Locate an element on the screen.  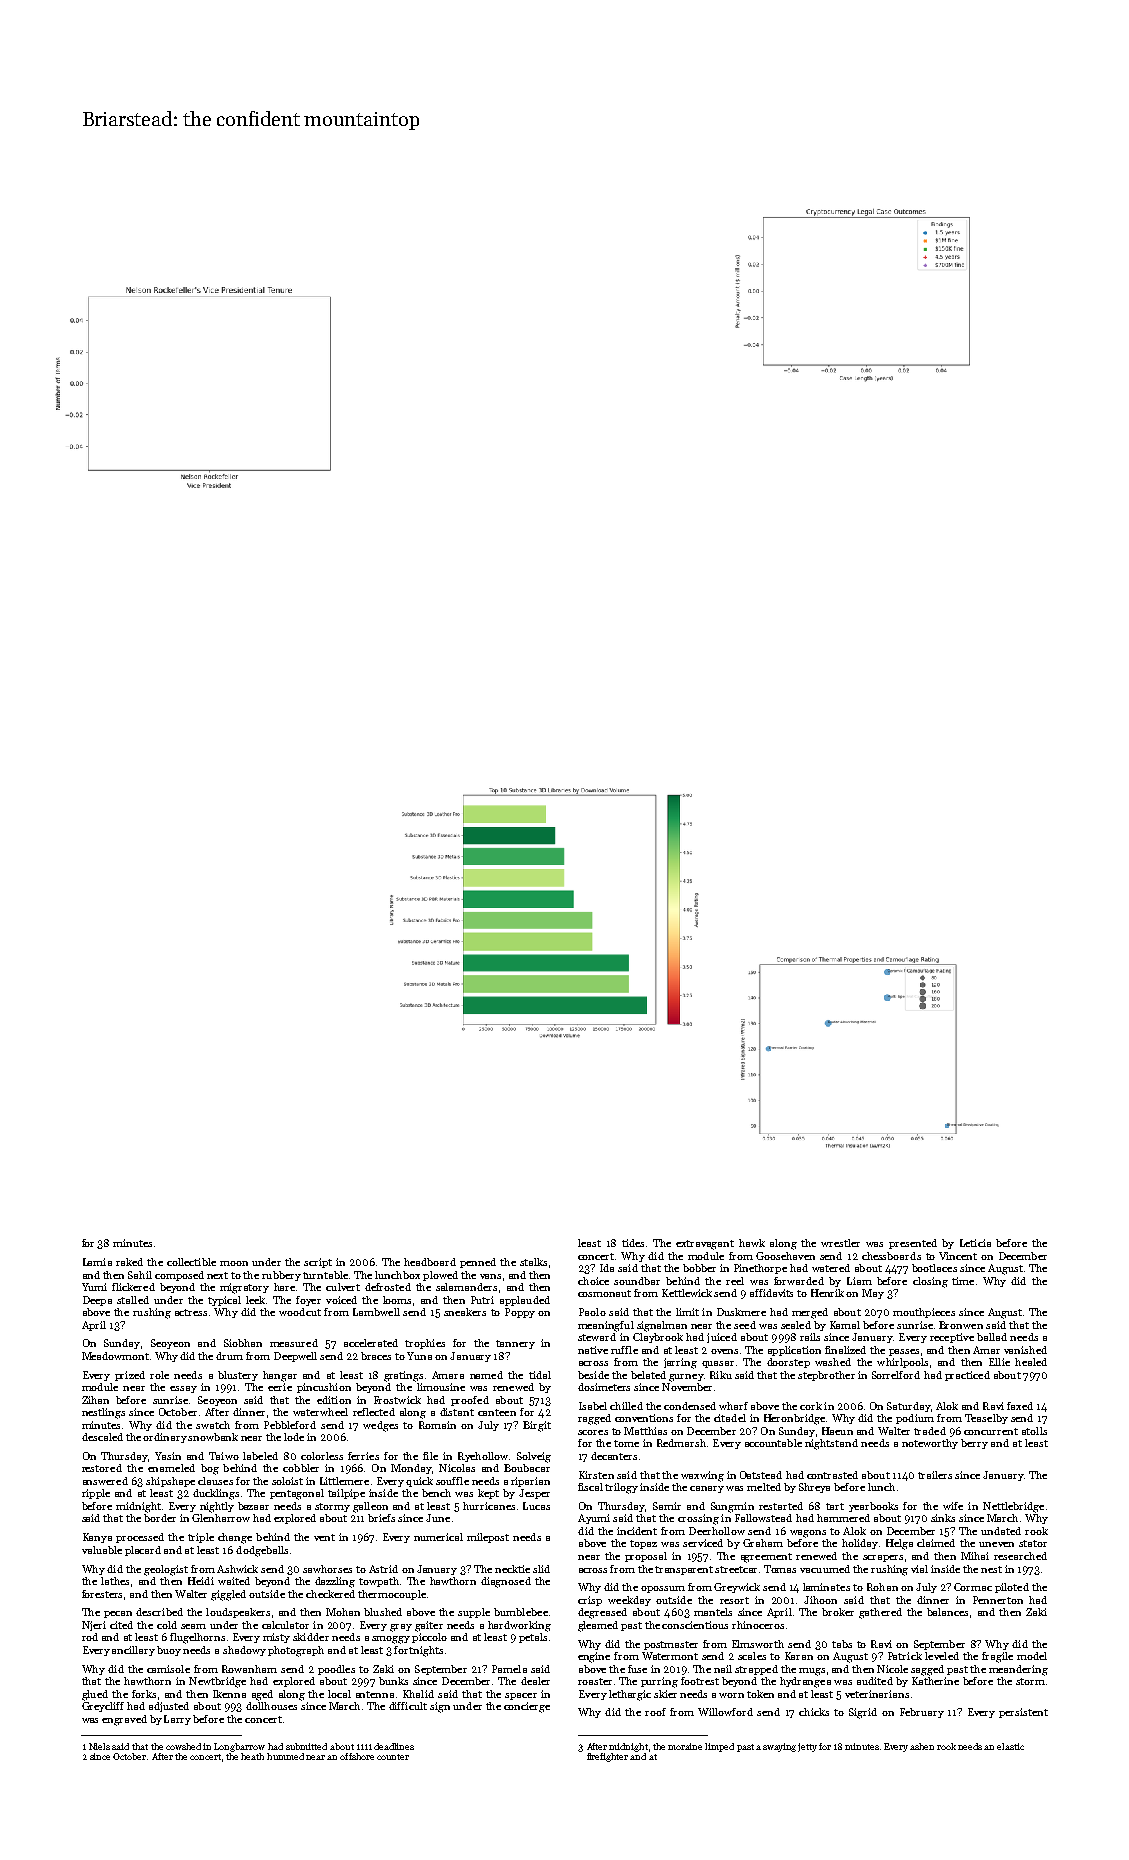
prized is located at coordinates (130, 1376).
